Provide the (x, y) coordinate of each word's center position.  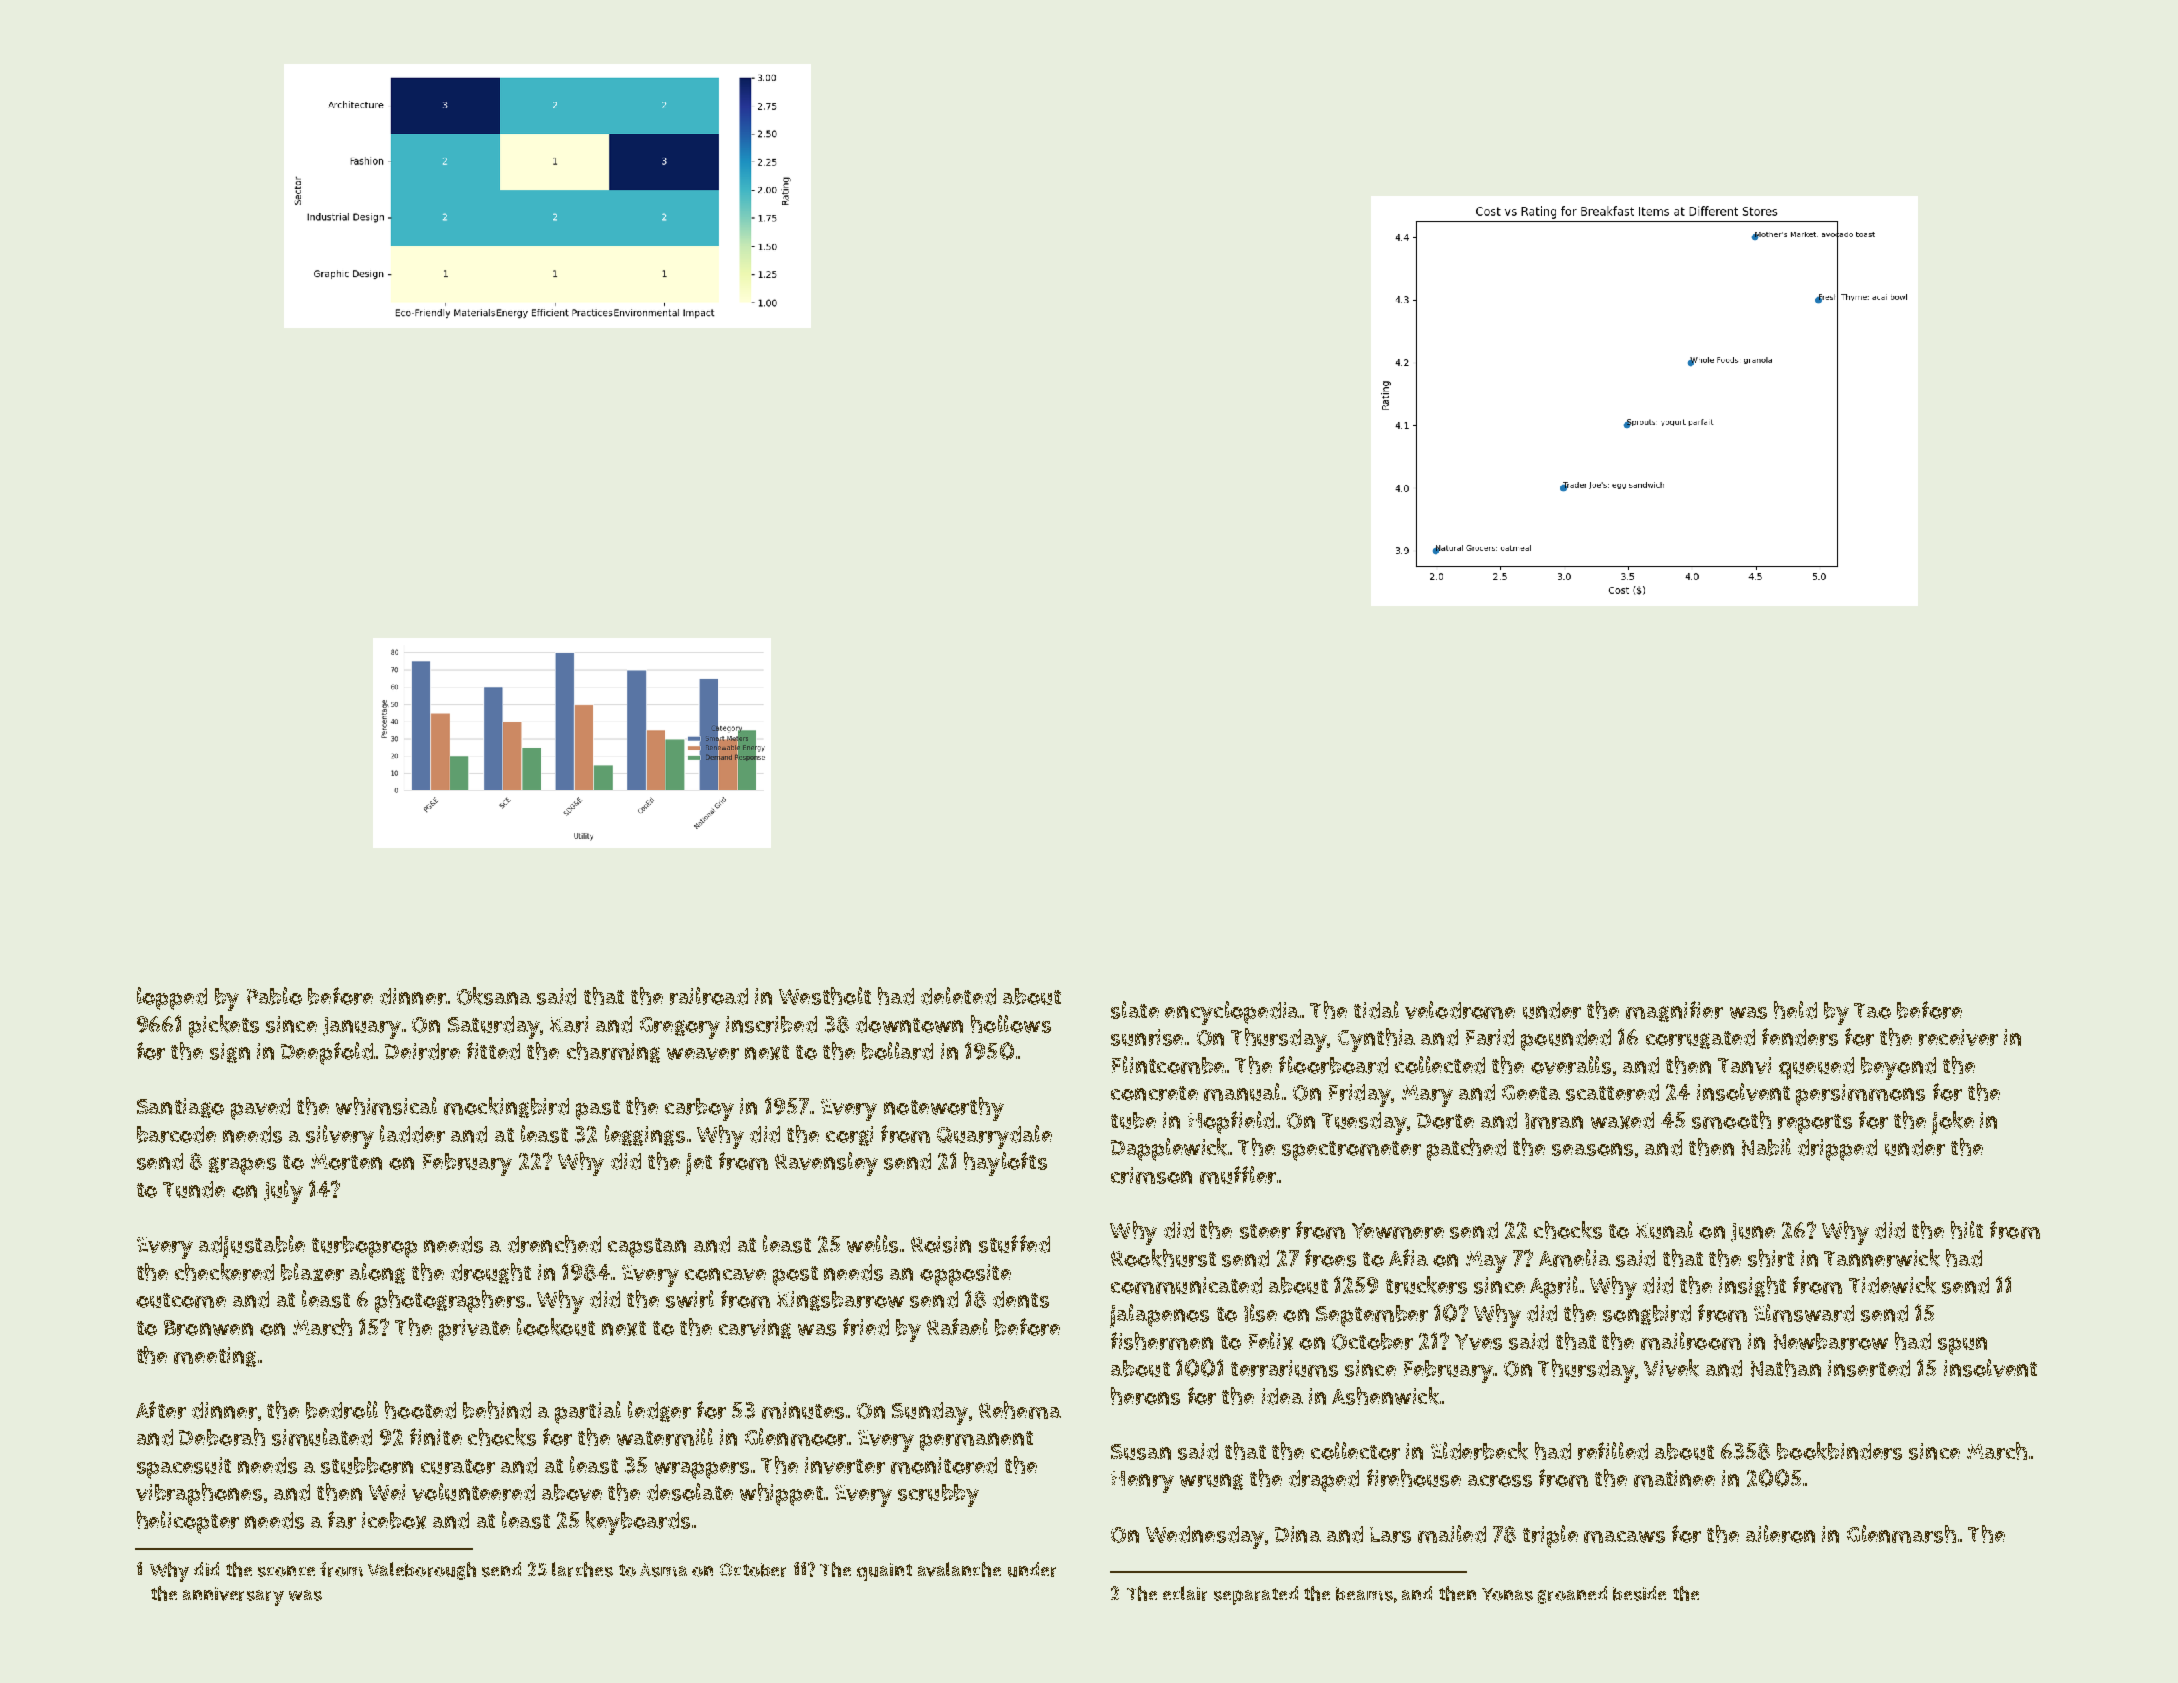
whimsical (386, 1106)
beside (1639, 1593)
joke (1953, 1123)
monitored (944, 1465)
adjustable (252, 1247)
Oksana (494, 996)
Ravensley (826, 1164)
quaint (884, 1572)
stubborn (367, 1465)
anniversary (233, 1596)
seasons (1592, 1149)
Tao (1872, 1011)
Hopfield (1231, 1122)
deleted (958, 996)
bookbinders (1839, 1451)
